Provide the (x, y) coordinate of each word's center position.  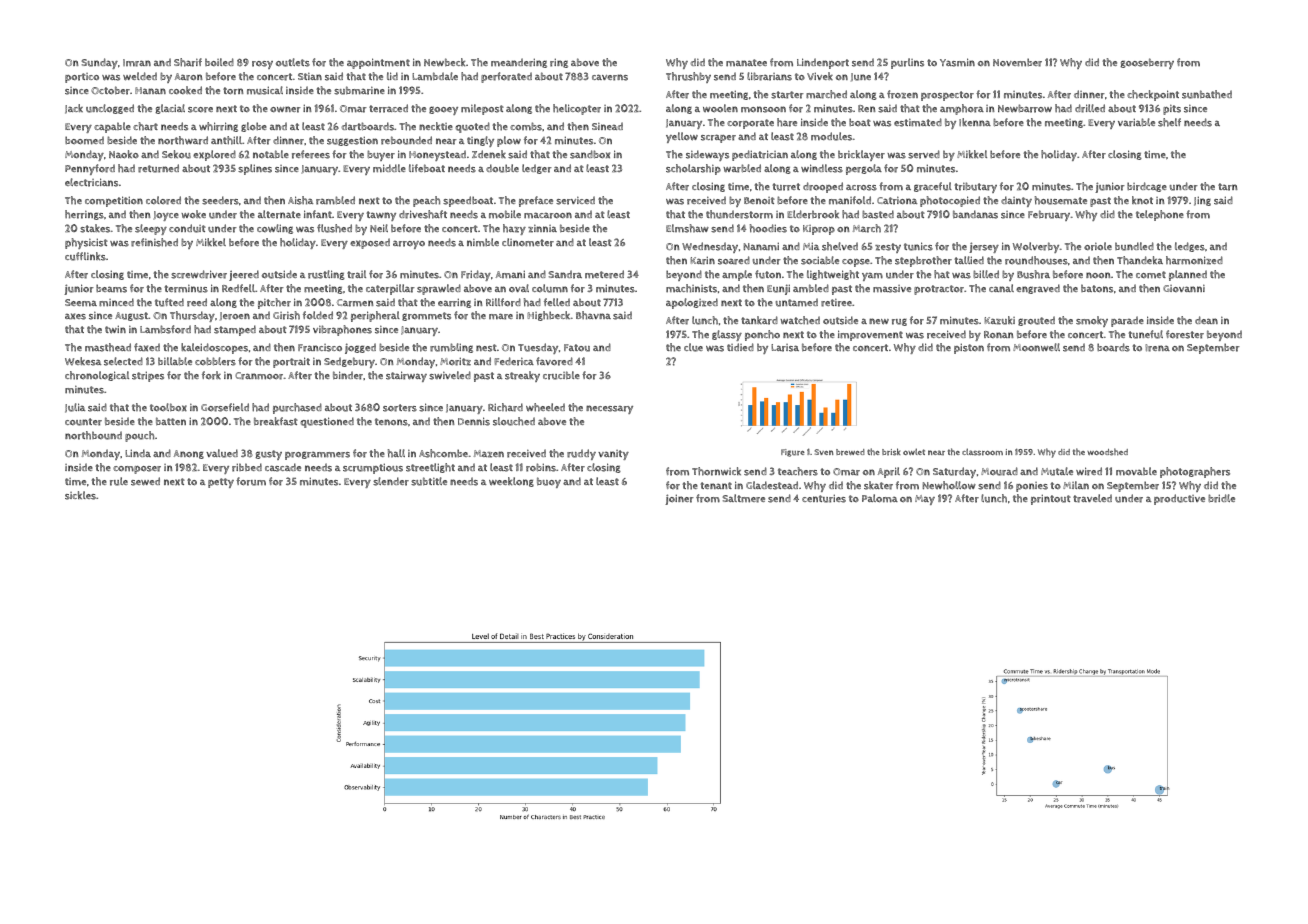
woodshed (1107, 452)
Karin (702, 260)
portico (82, 78)
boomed (84, 140)
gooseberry (1147, 63)
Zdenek (489, 154)
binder (348, 375)
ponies (1032, 487)
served (924, 154)
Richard (505, 407)
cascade (283, 467)
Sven (824, 452)
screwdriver (199, 274)
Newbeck (444, 62)
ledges (1190, 247)
